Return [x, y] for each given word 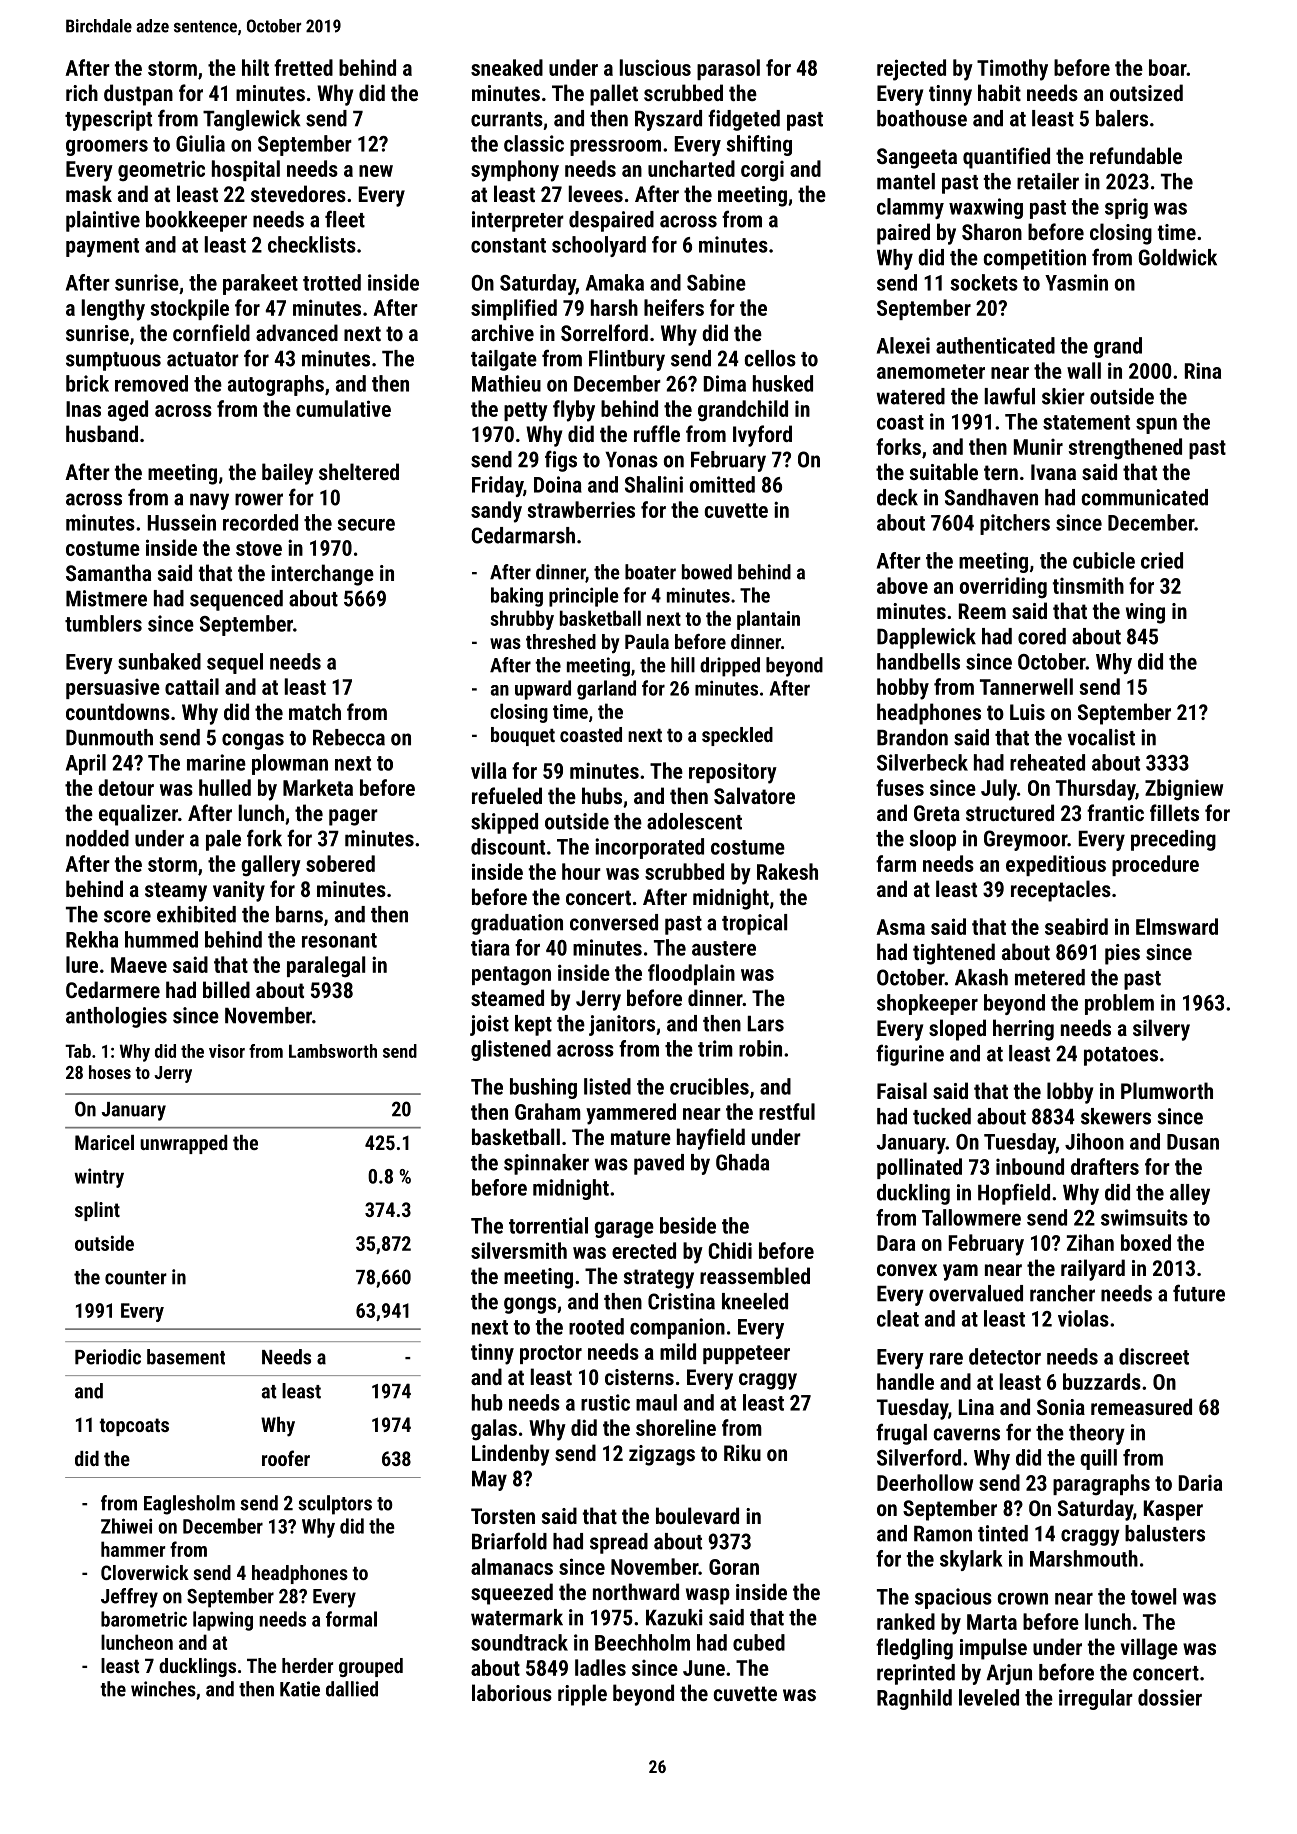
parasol [728, 69]
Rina [1203, 370]
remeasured [1141, 1406]
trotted [332, 282]
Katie [300, 1689]
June [704, 1668]
